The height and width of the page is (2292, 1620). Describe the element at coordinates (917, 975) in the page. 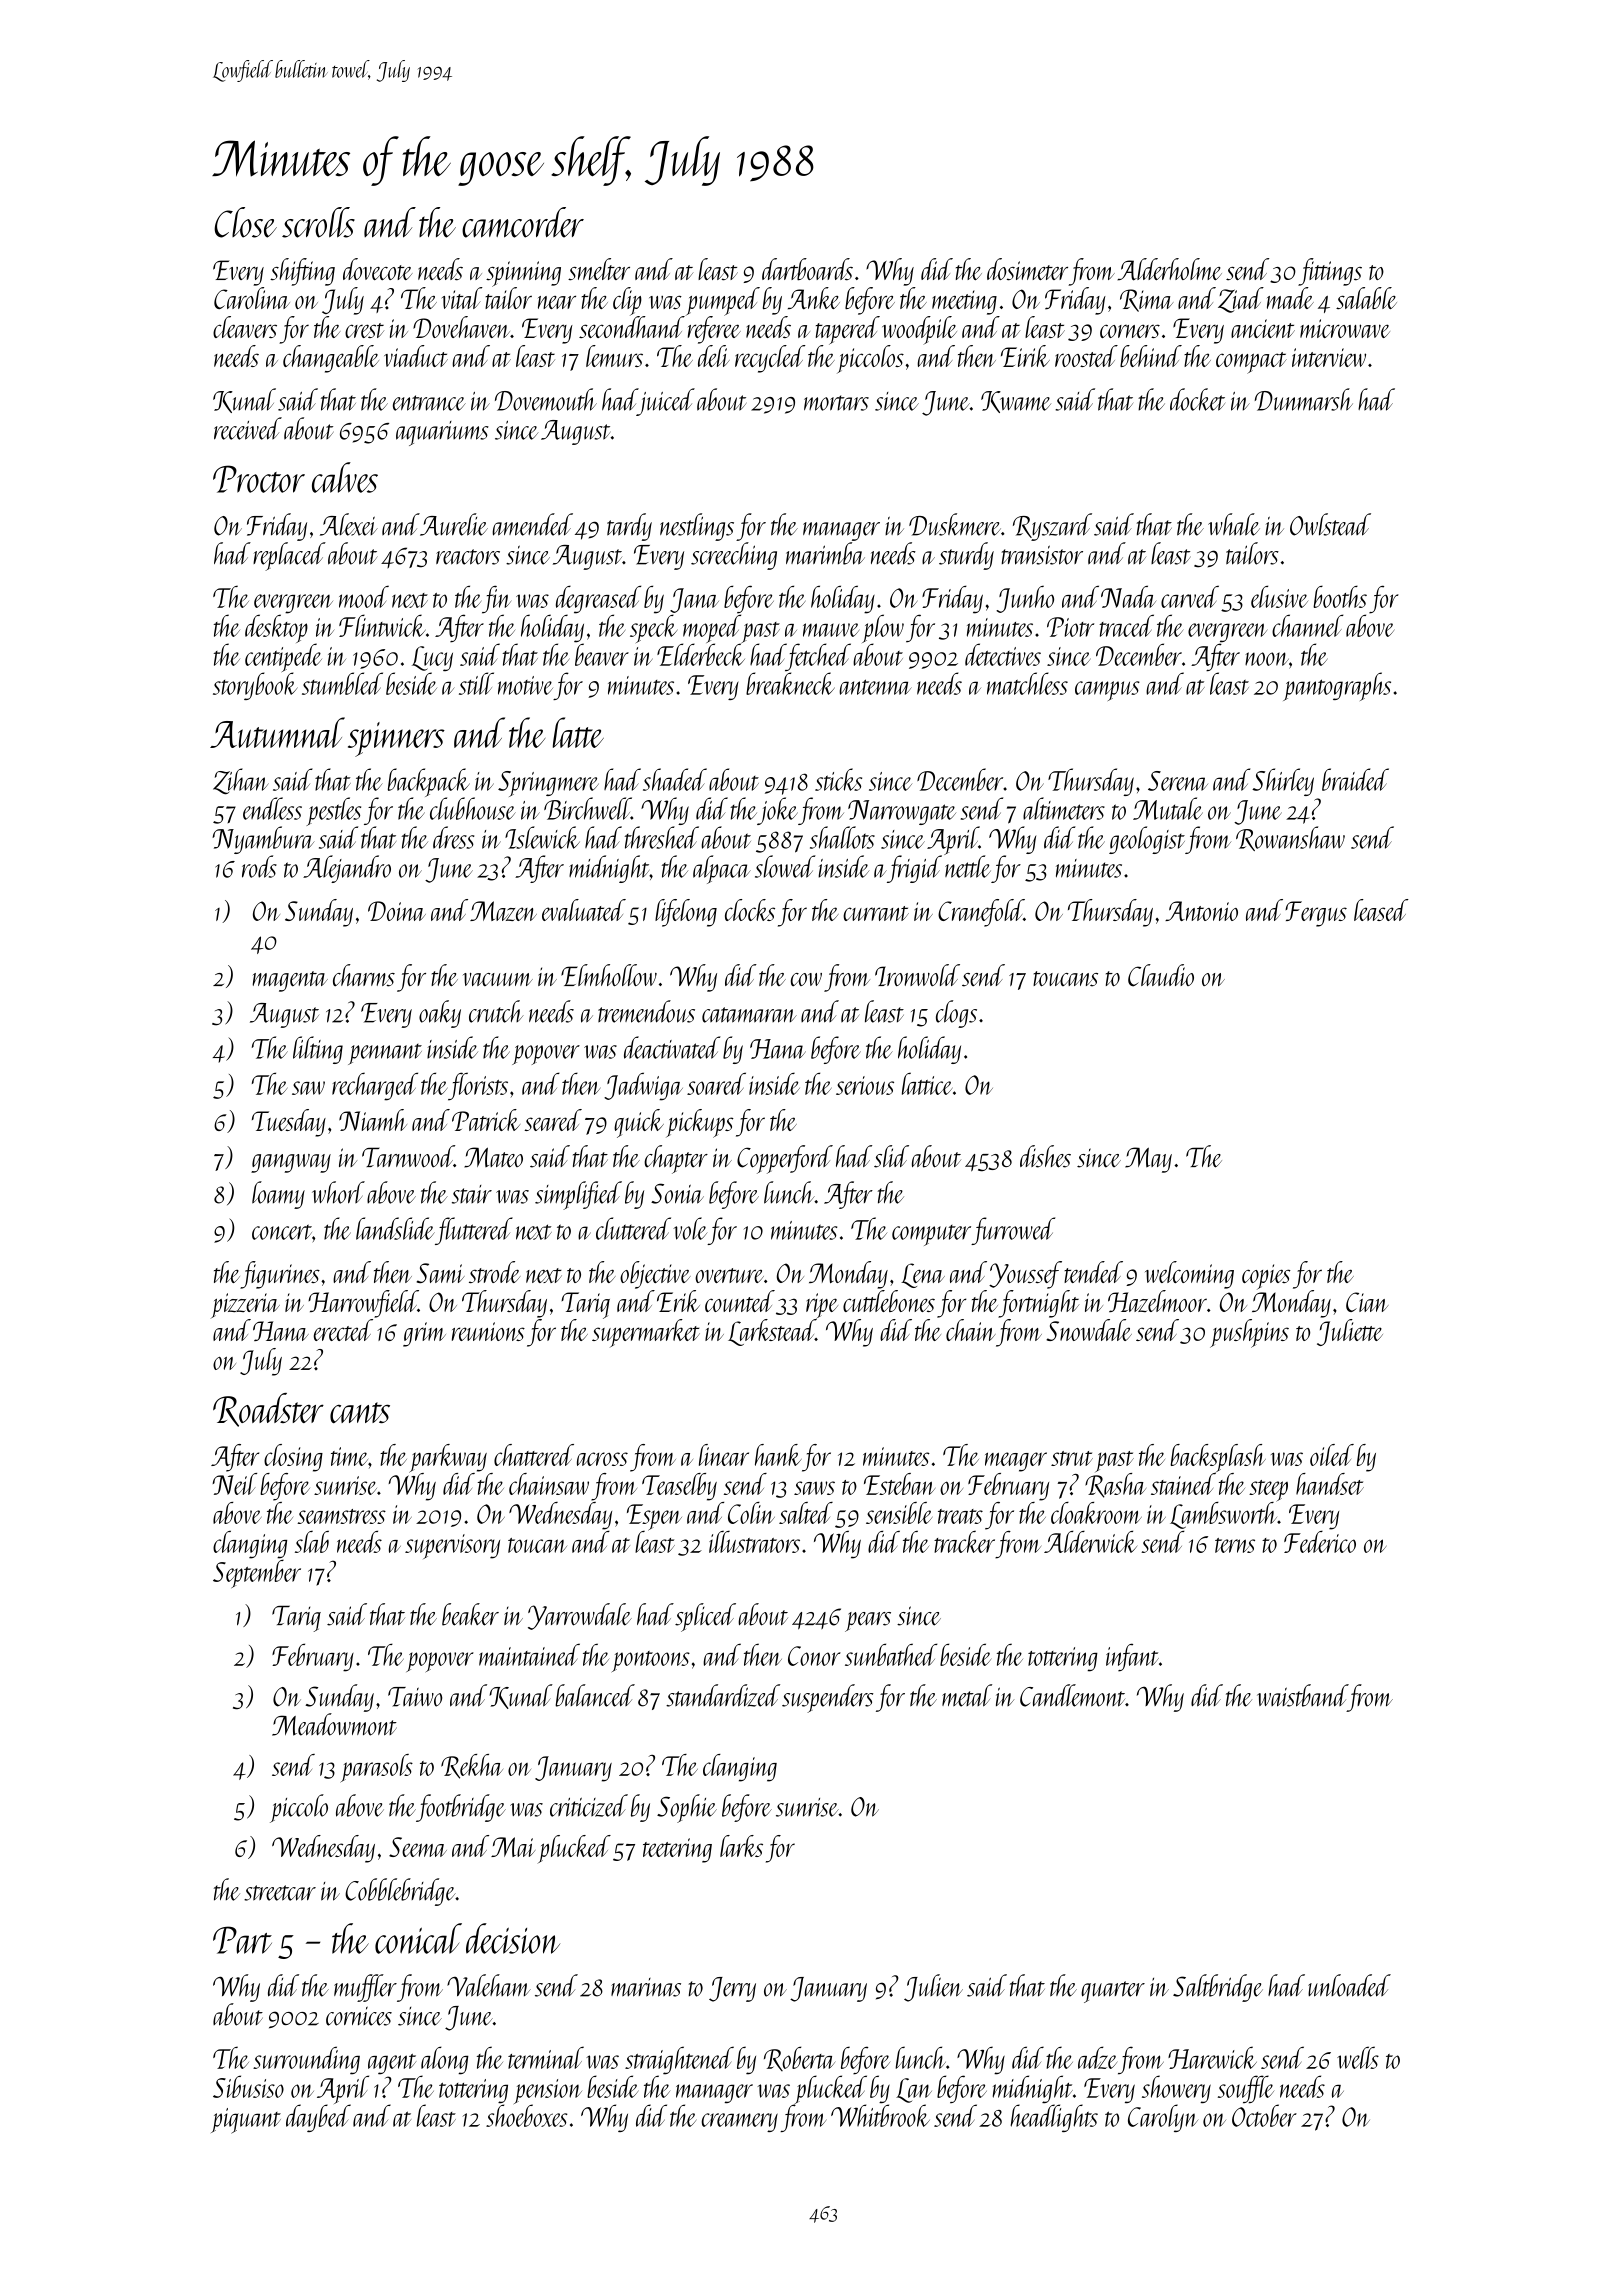

I see `Ironwold` at that location.
